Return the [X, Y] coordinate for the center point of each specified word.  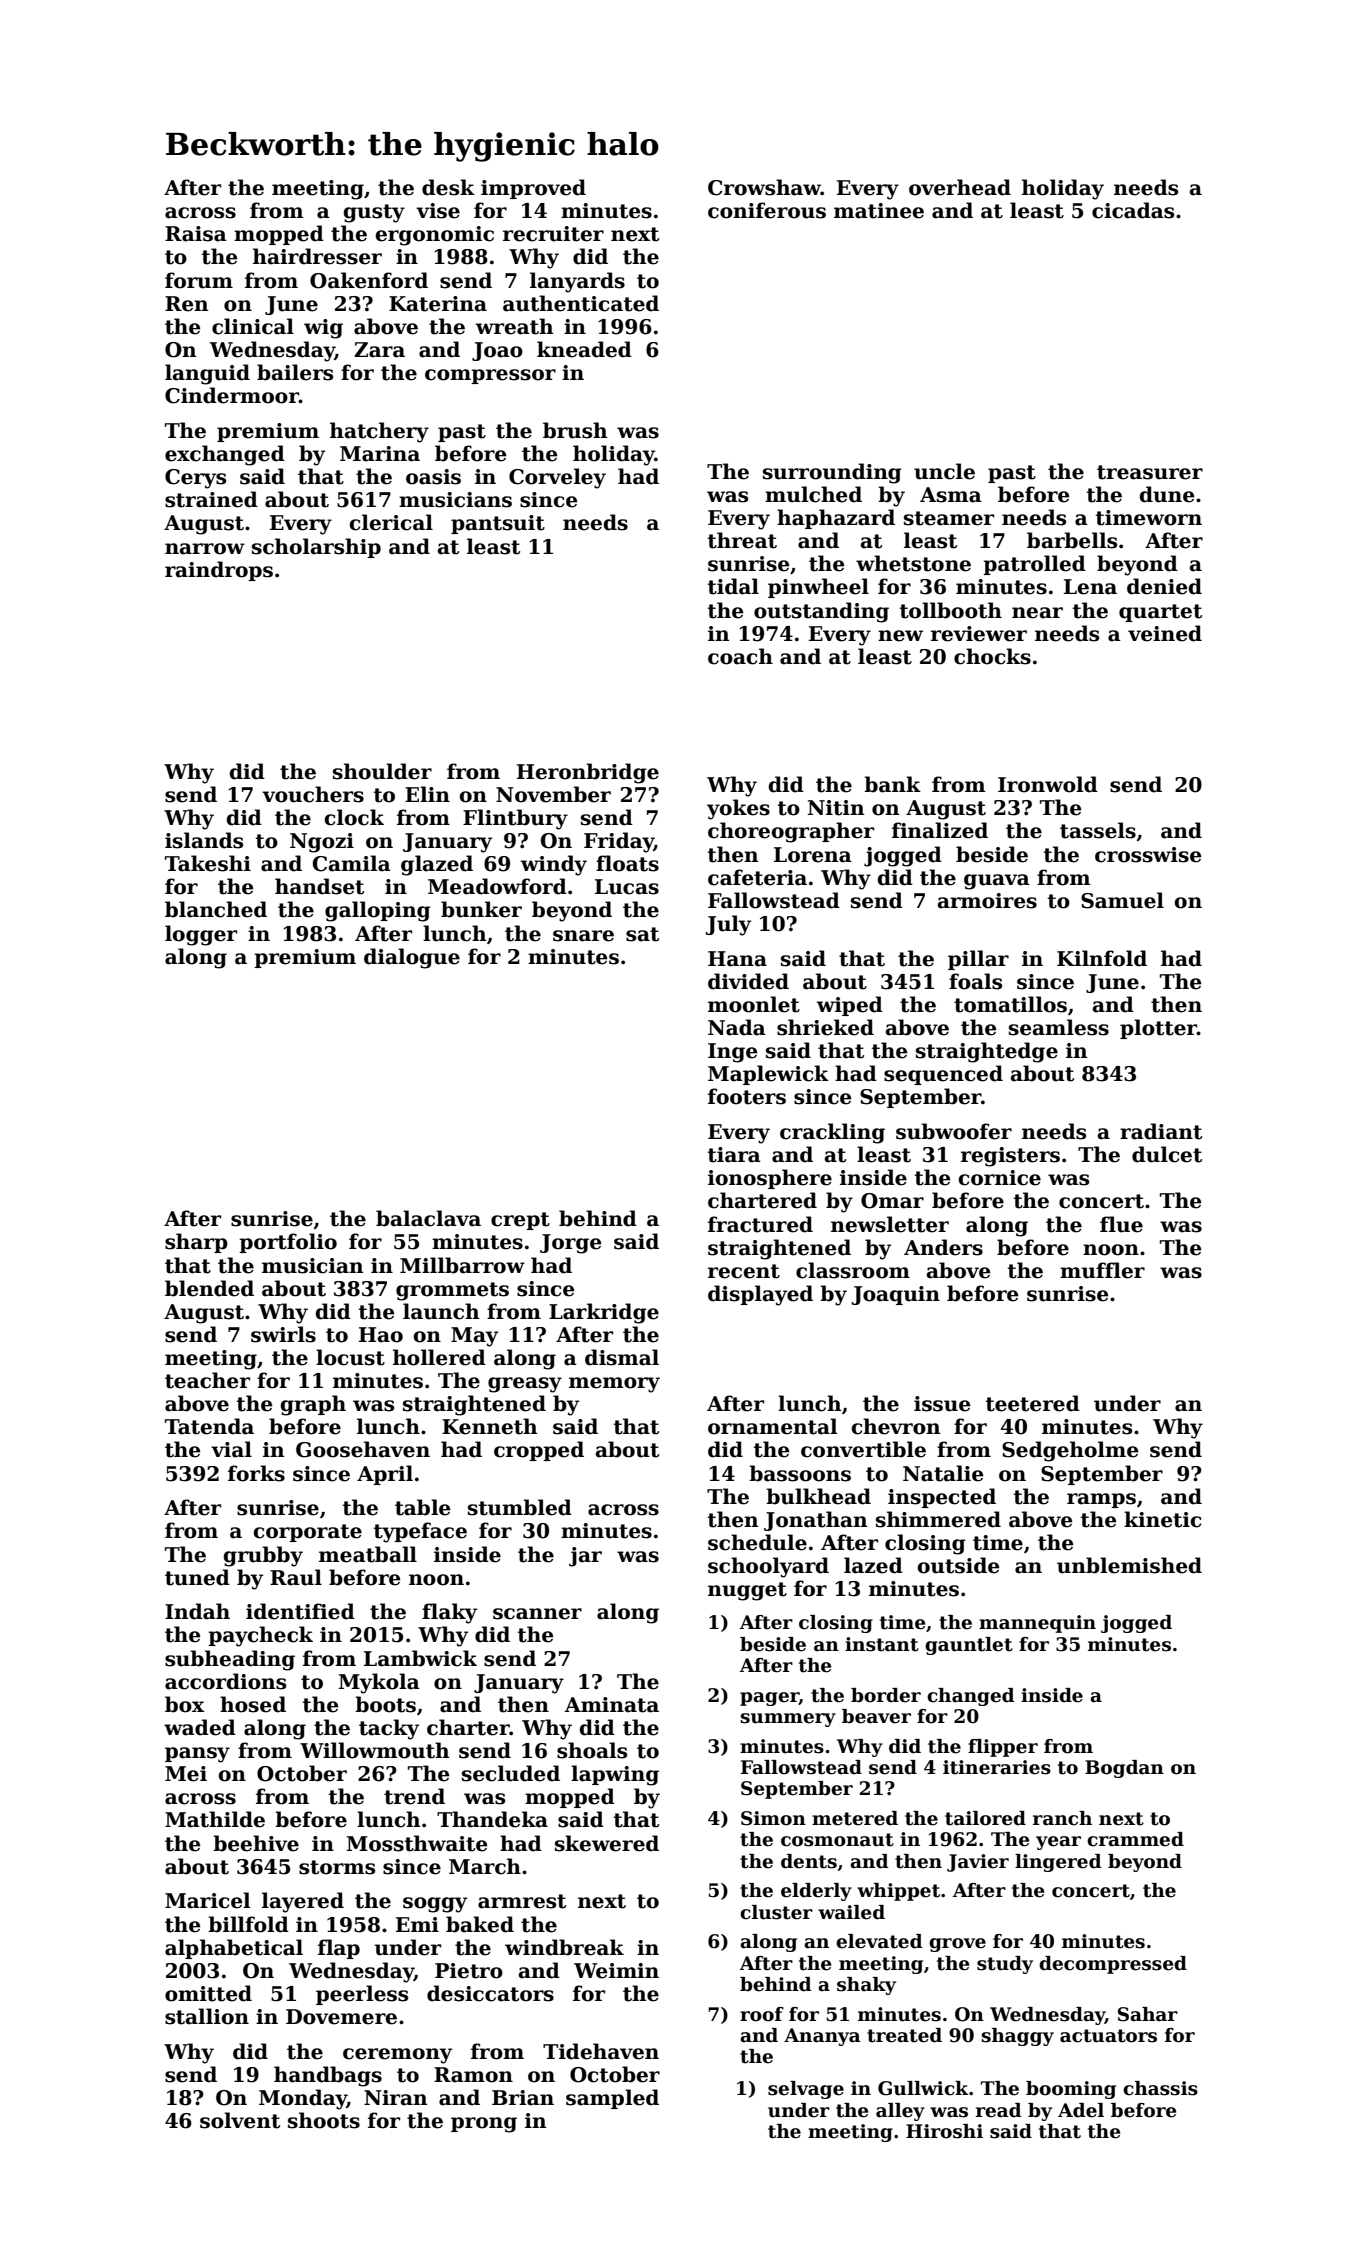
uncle [944, 471]
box [184, 1704]
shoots [324, 2120]
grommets [452, 1291]
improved [533, 189]
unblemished [1129, 1565]
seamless [1059, 1027]
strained [211, 499]
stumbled [520, 1507]
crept [520, 1221]
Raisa [196, 234]
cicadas [1133, 210]
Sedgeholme [1070, 1451]
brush [575, 430]
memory [614, 1385]
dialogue [412, 958]
